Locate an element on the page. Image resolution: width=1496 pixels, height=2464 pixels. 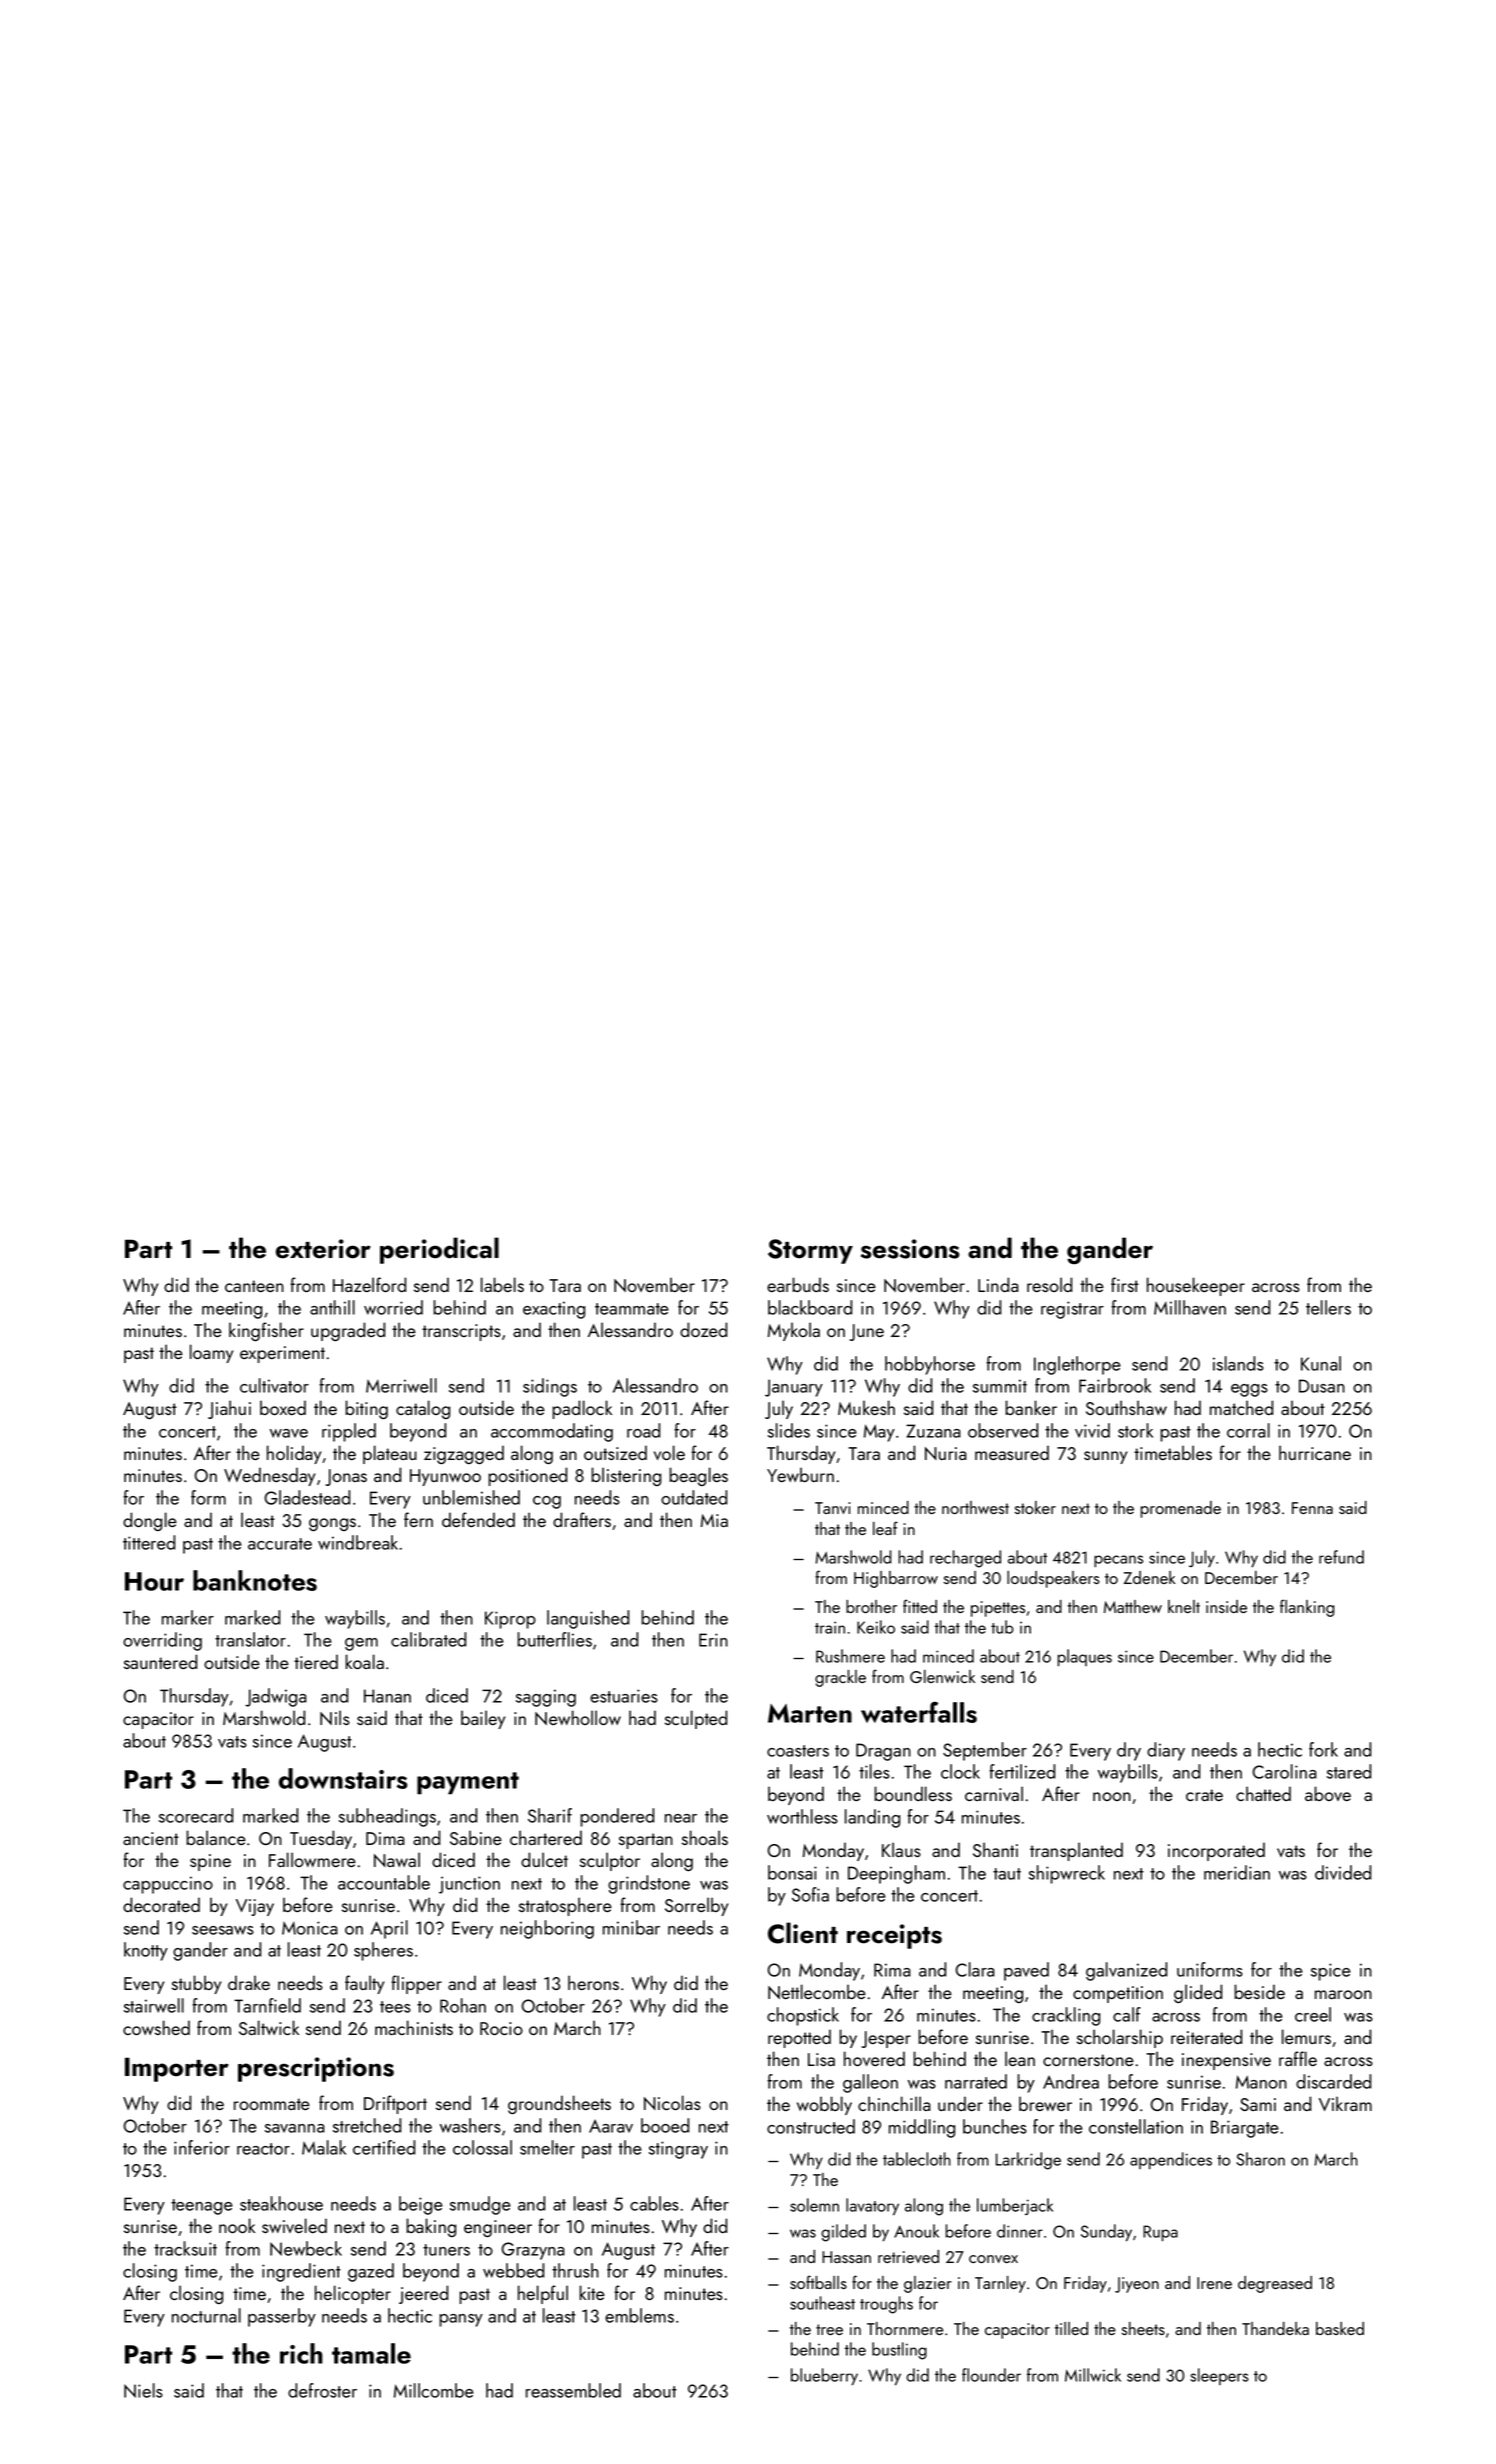
Stormy is located at coordinates (810, 1251).
